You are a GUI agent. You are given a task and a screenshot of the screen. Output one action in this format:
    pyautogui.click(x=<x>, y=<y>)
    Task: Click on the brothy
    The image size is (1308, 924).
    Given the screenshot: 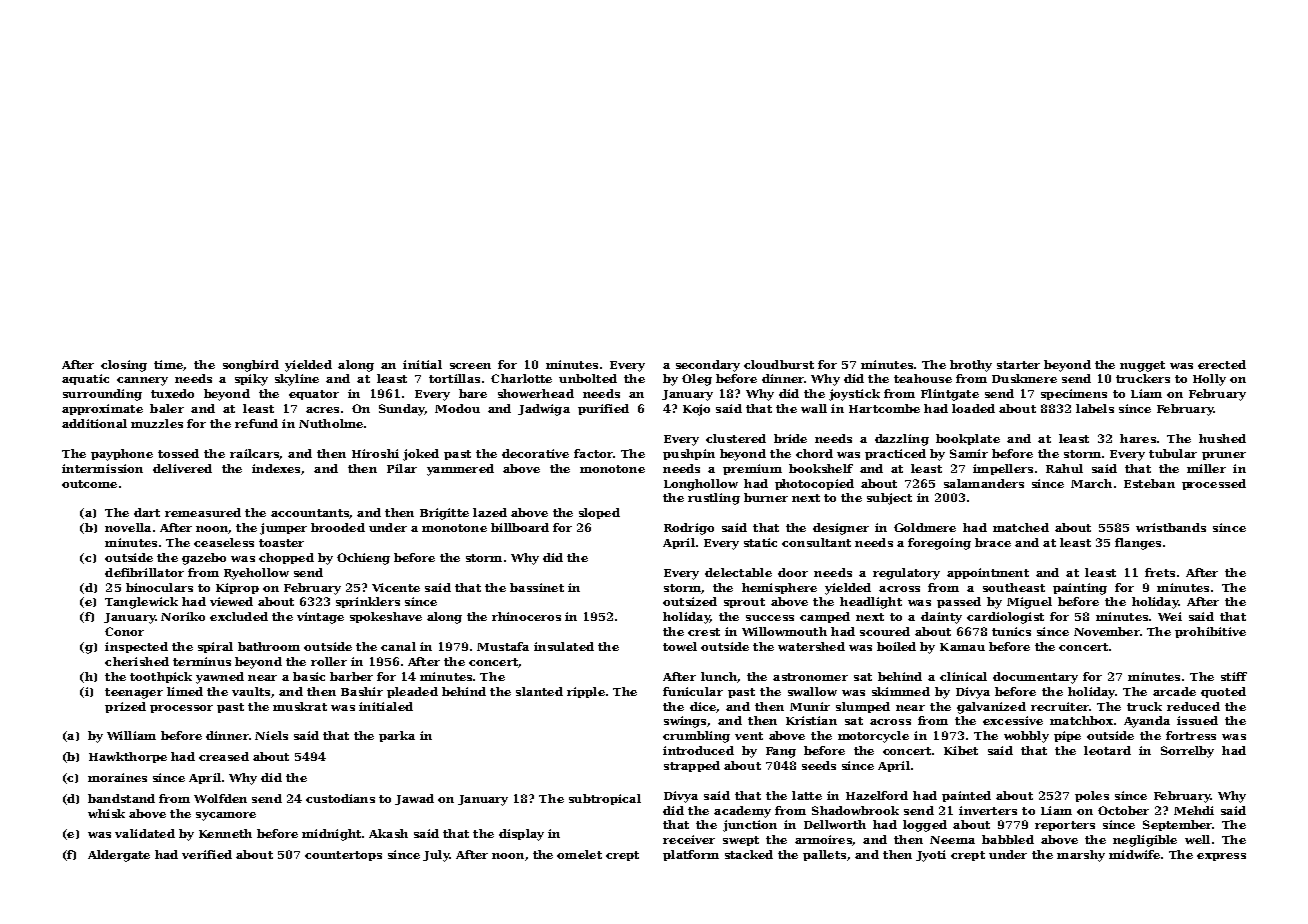 What is the action you would take?
    pyautogui.click(x=971, y=366)
